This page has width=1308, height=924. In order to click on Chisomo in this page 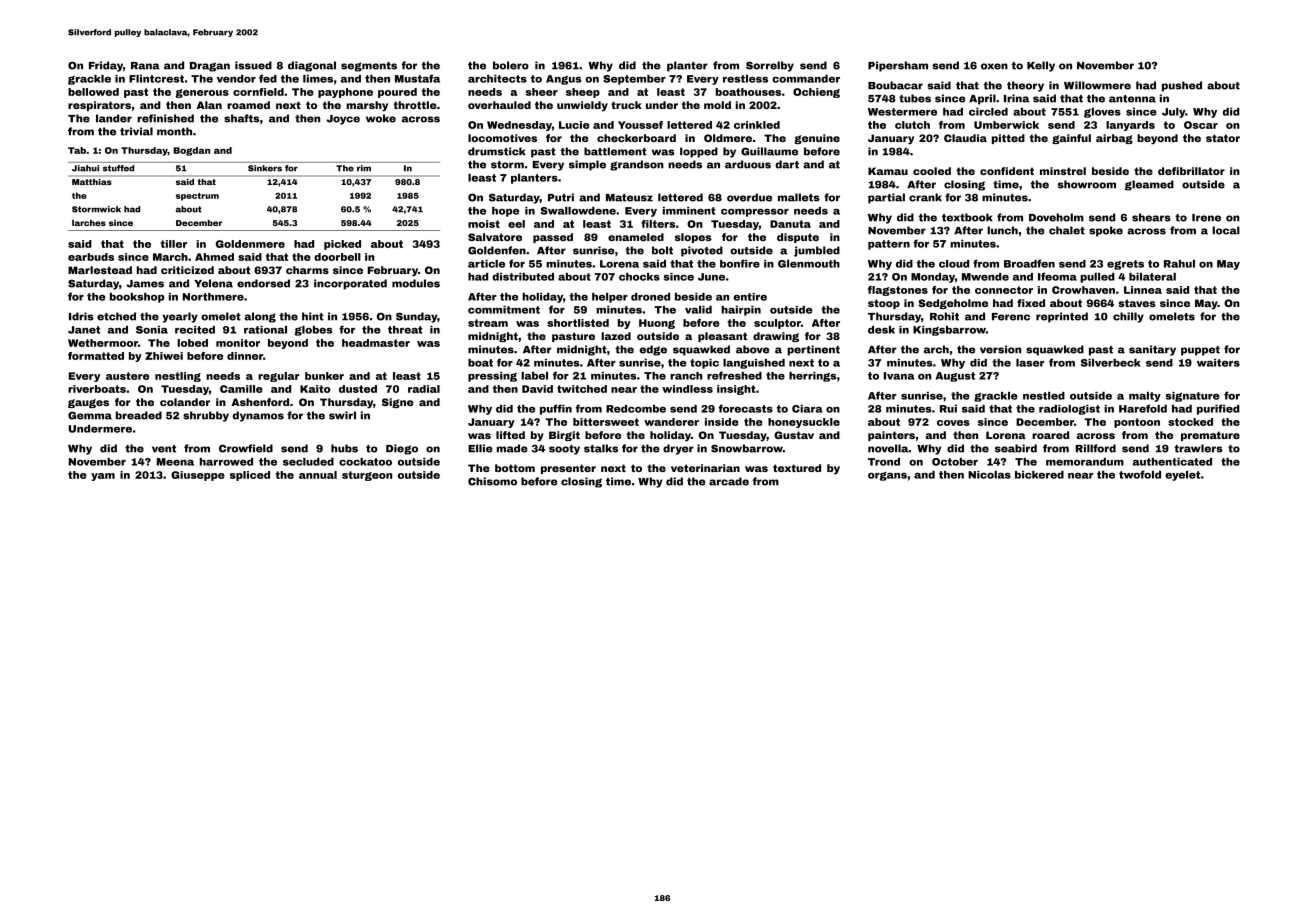, I will do `click(492, 481)`.
